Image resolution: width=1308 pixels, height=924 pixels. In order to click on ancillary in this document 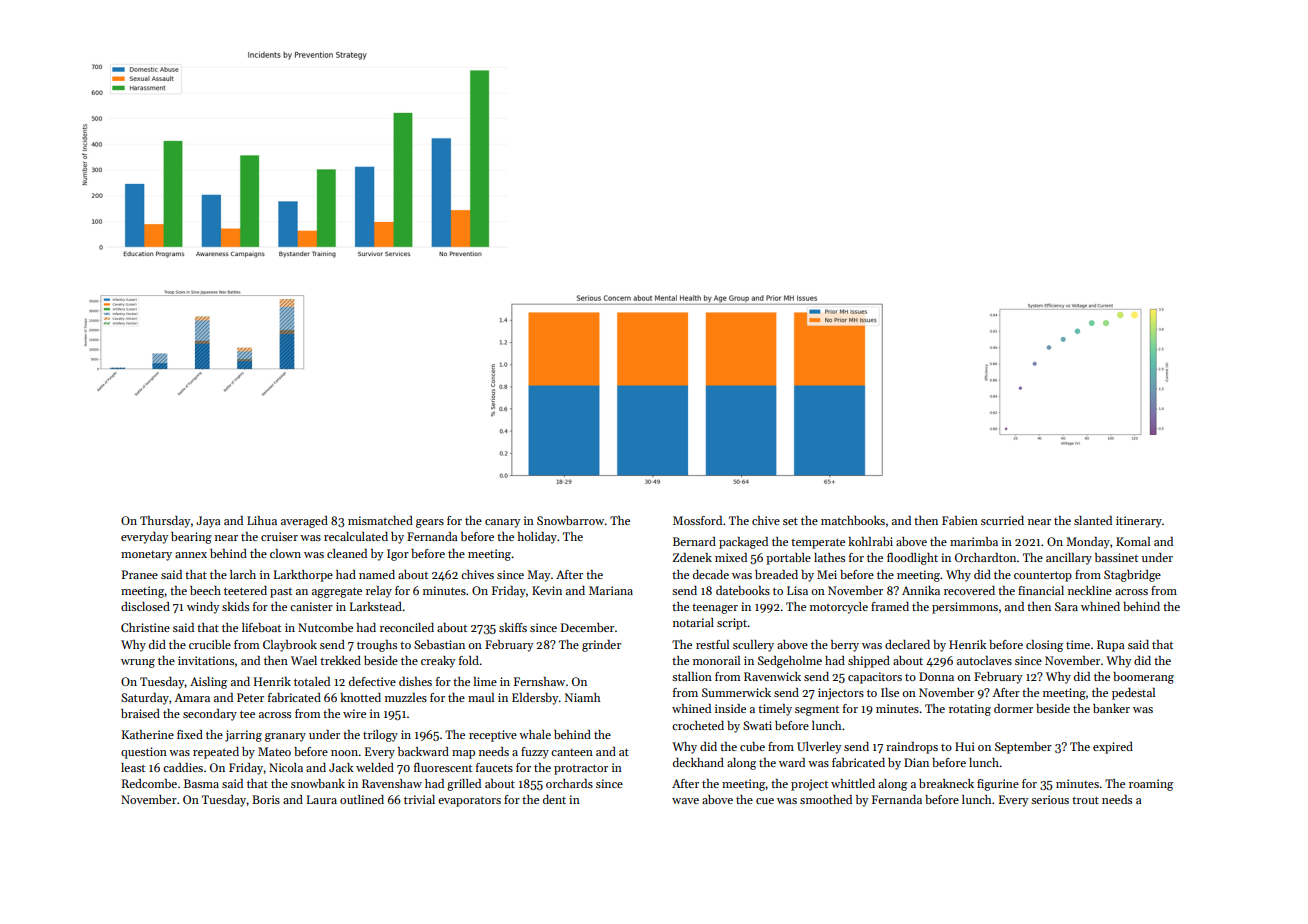, I will do `click(1069, 559)`.
